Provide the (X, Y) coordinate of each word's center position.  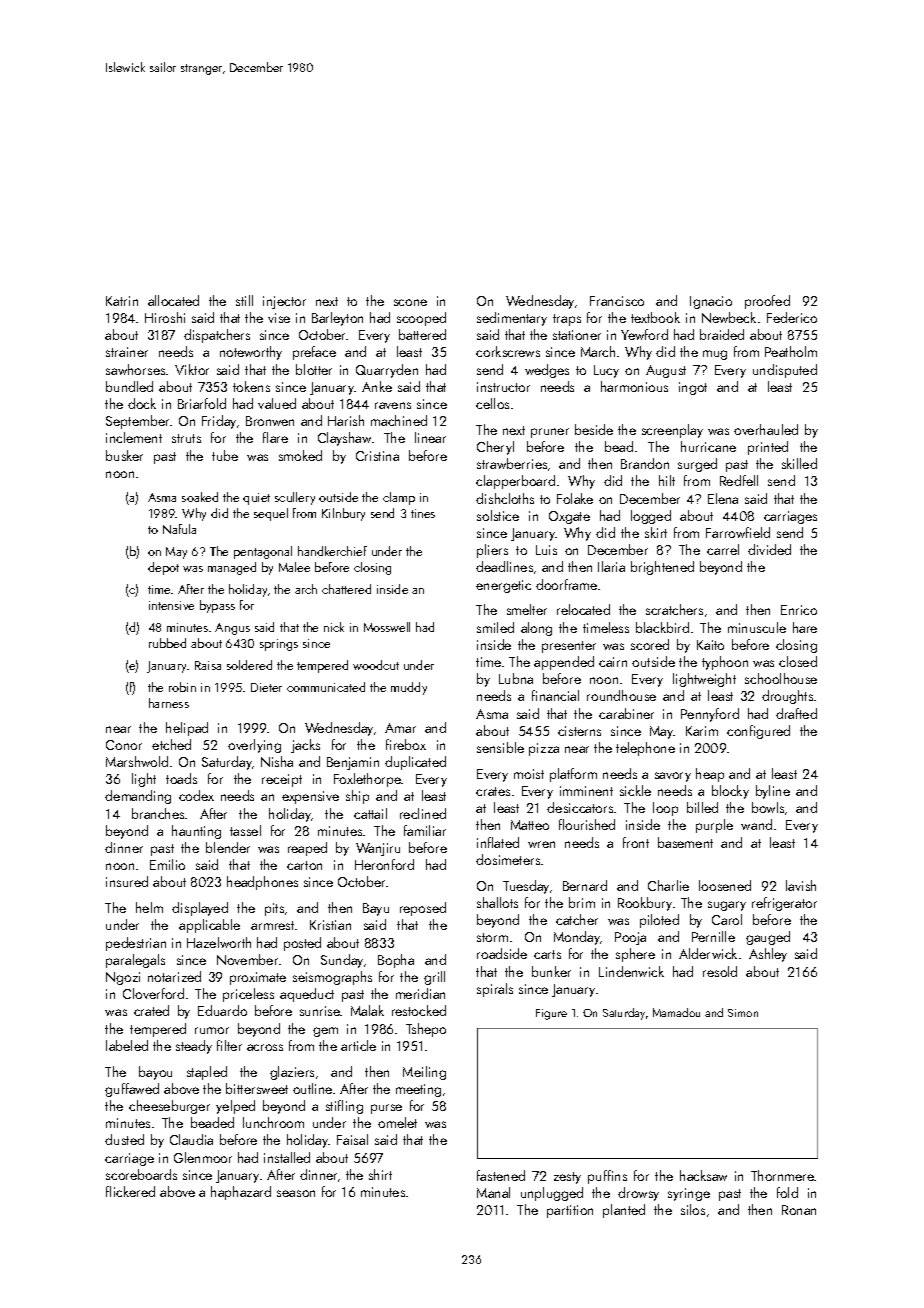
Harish (346, 420)
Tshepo (426, 1030)
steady (194, 1047)
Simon (743, 1013)
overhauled (766, 429)
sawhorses (135, 369)
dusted (124, 1139)
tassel (245, 830)
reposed (423, 909)
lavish (801, 885)
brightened (662, 568)
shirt (380, 1174)
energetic (503, 586)
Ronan (799, 1210)
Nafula (179, 529)
